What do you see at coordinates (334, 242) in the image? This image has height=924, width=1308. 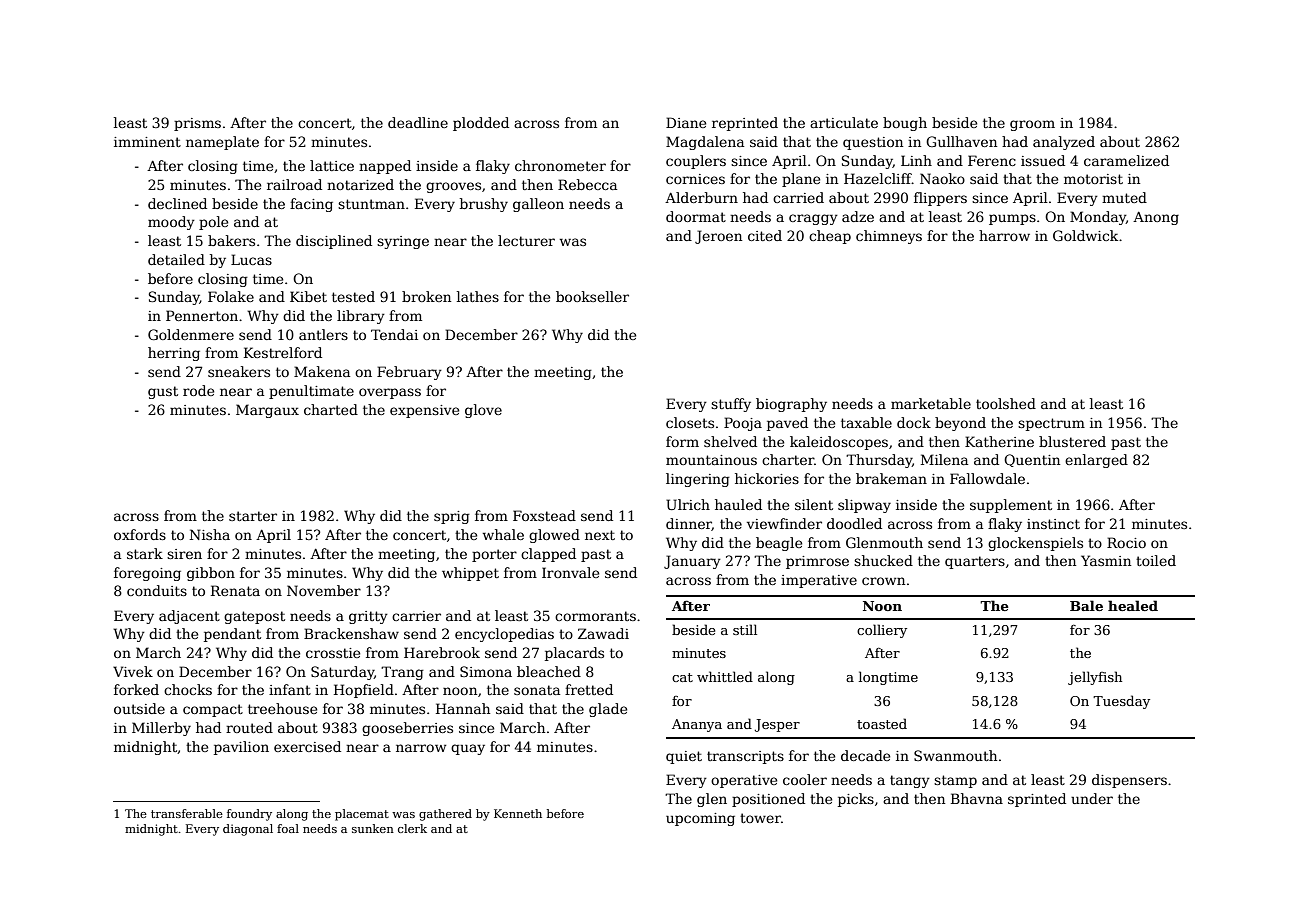 I see `disciplined` at bounding box center [334, 242].
